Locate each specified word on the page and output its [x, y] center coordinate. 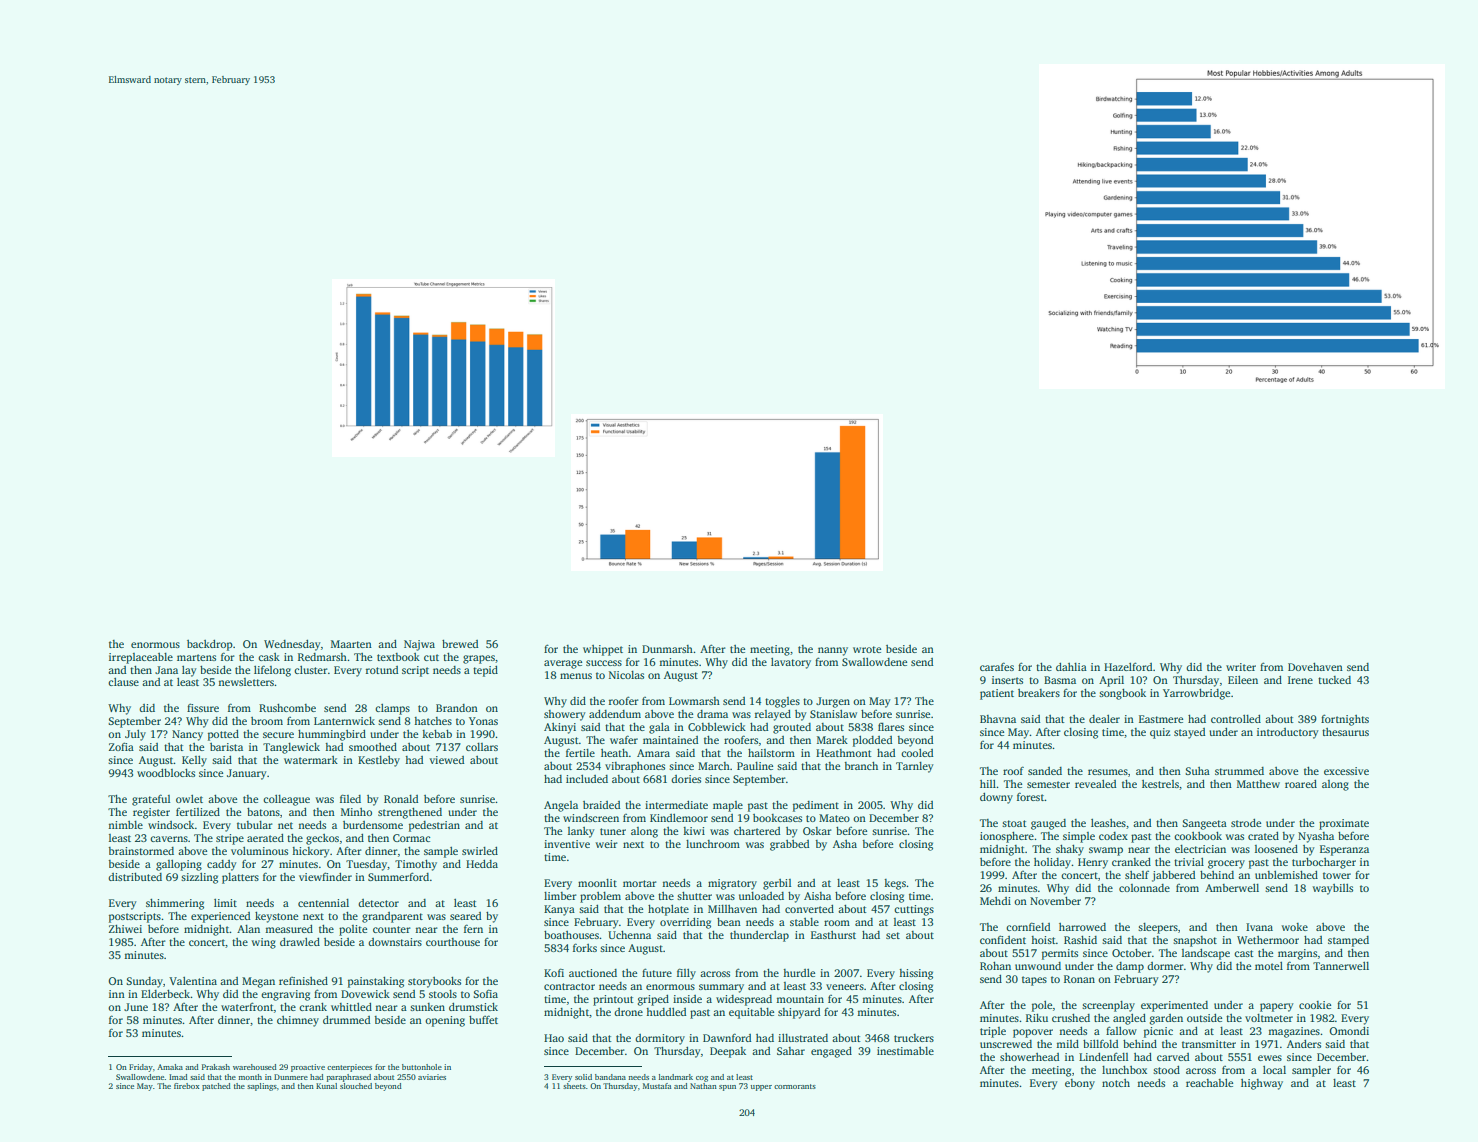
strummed [1239, 771]
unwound [1038, 966]
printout [613, 1000]
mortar [640, 883]
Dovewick [365, 994]
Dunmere [291, 1077]
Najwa [419, 645]
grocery [1226, 864]
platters [240, 878]
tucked [1334, 680]
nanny [833, 651]
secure [278, 735]
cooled [917, 753]
